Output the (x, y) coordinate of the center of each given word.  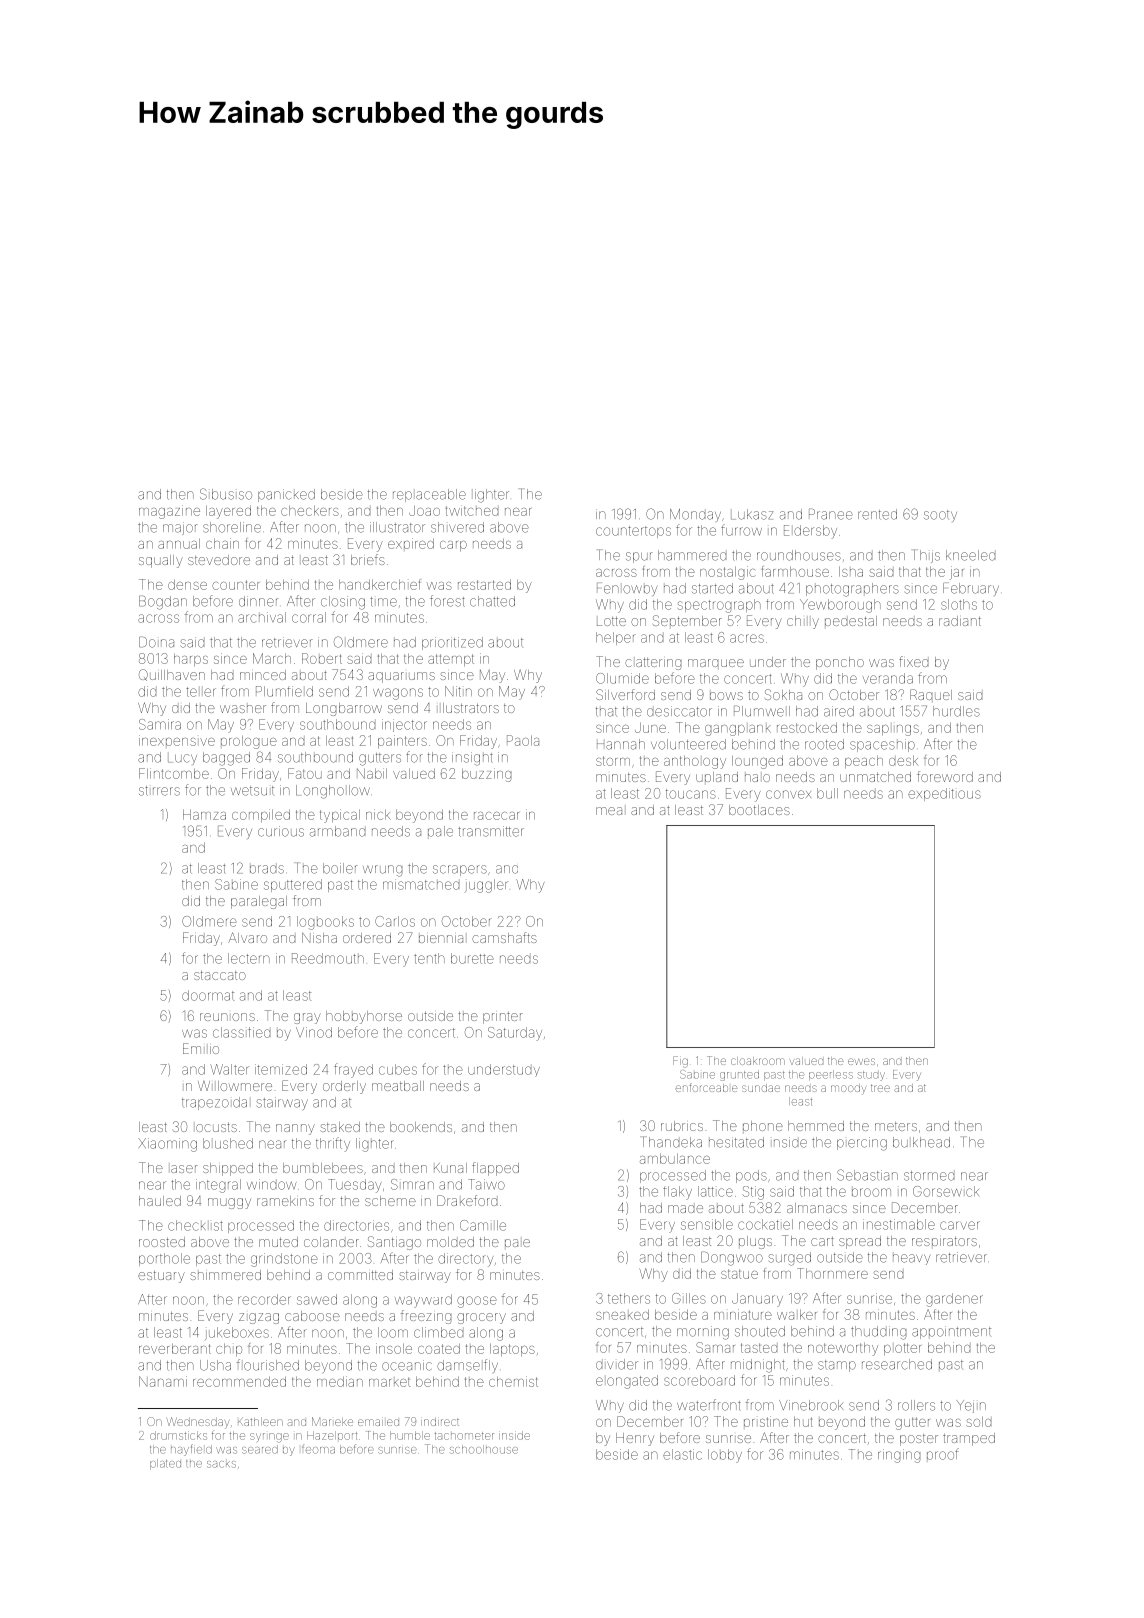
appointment (951, 1332)
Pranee (831, 514)
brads (267, 869)
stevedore (219, 560)
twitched (472, 510)
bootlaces (759, 810)
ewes (861, 1061)
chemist (513, 1381)
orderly (344, 1087)
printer (503, 1018)
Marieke (332, 1421)
